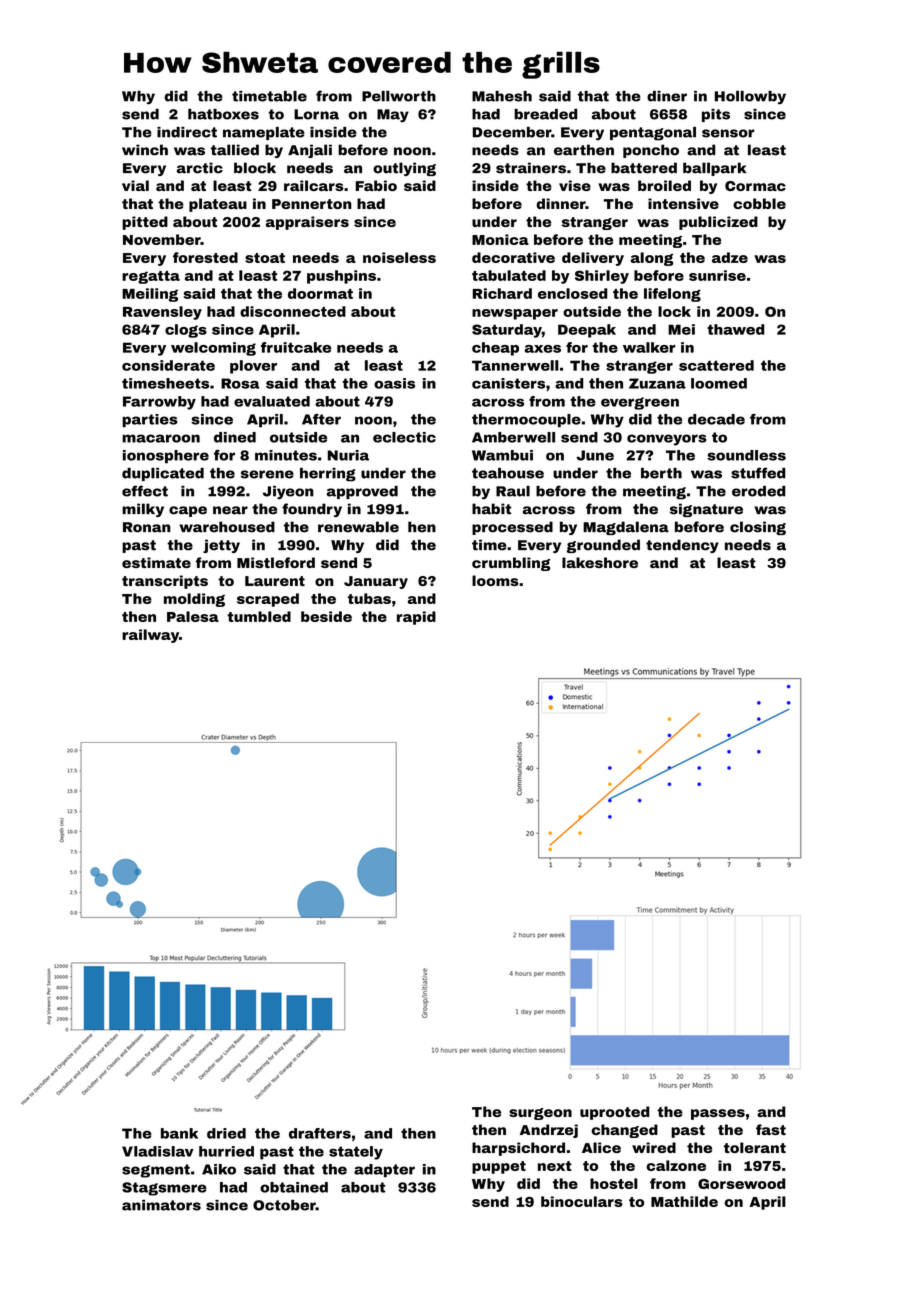 The image size is (908, 1316). Describe the element at coordinates (750, 98) in the screenshot. I see `Hollowby` at that location.
